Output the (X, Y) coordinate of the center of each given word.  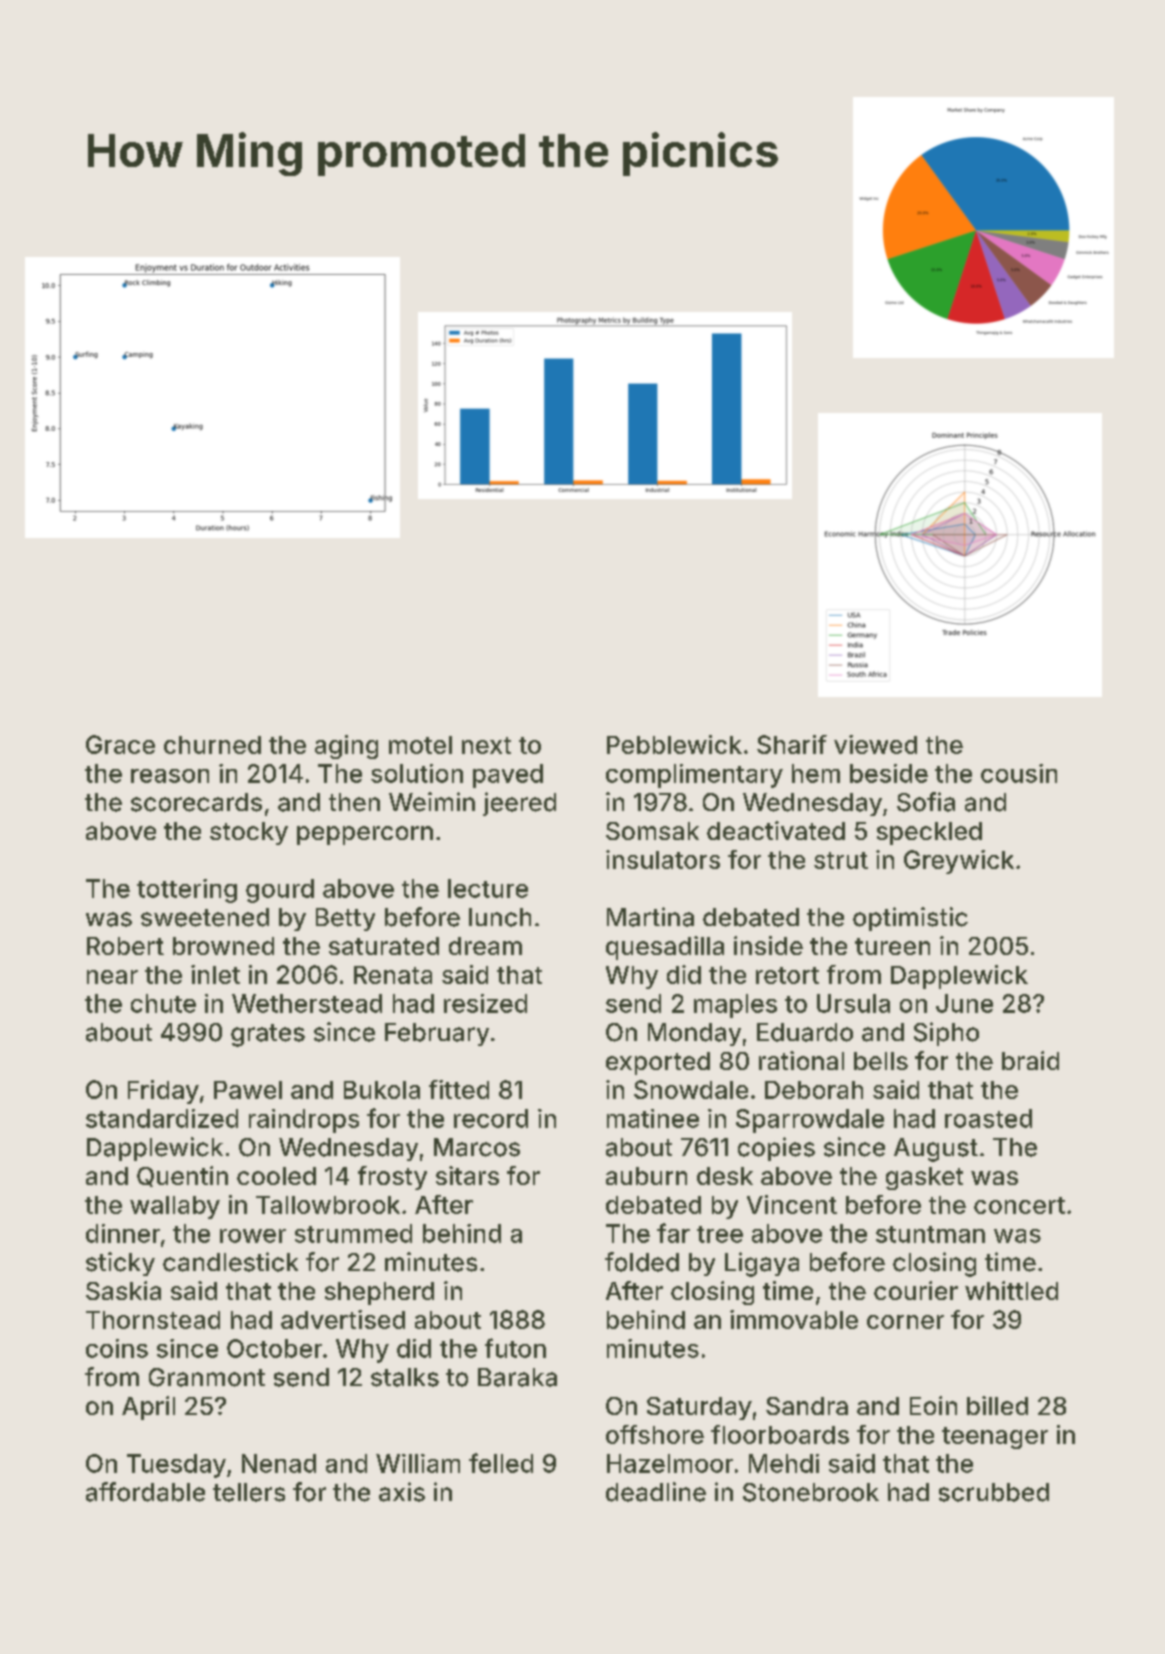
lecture (488, 888)
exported (658, 1063)
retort (787, 975)
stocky (249, 833)
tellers (249, 1492)
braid (1030, 1060)
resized (485, 1003)
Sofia (926, 802)
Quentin (182, 1176)
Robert (125, 946)
